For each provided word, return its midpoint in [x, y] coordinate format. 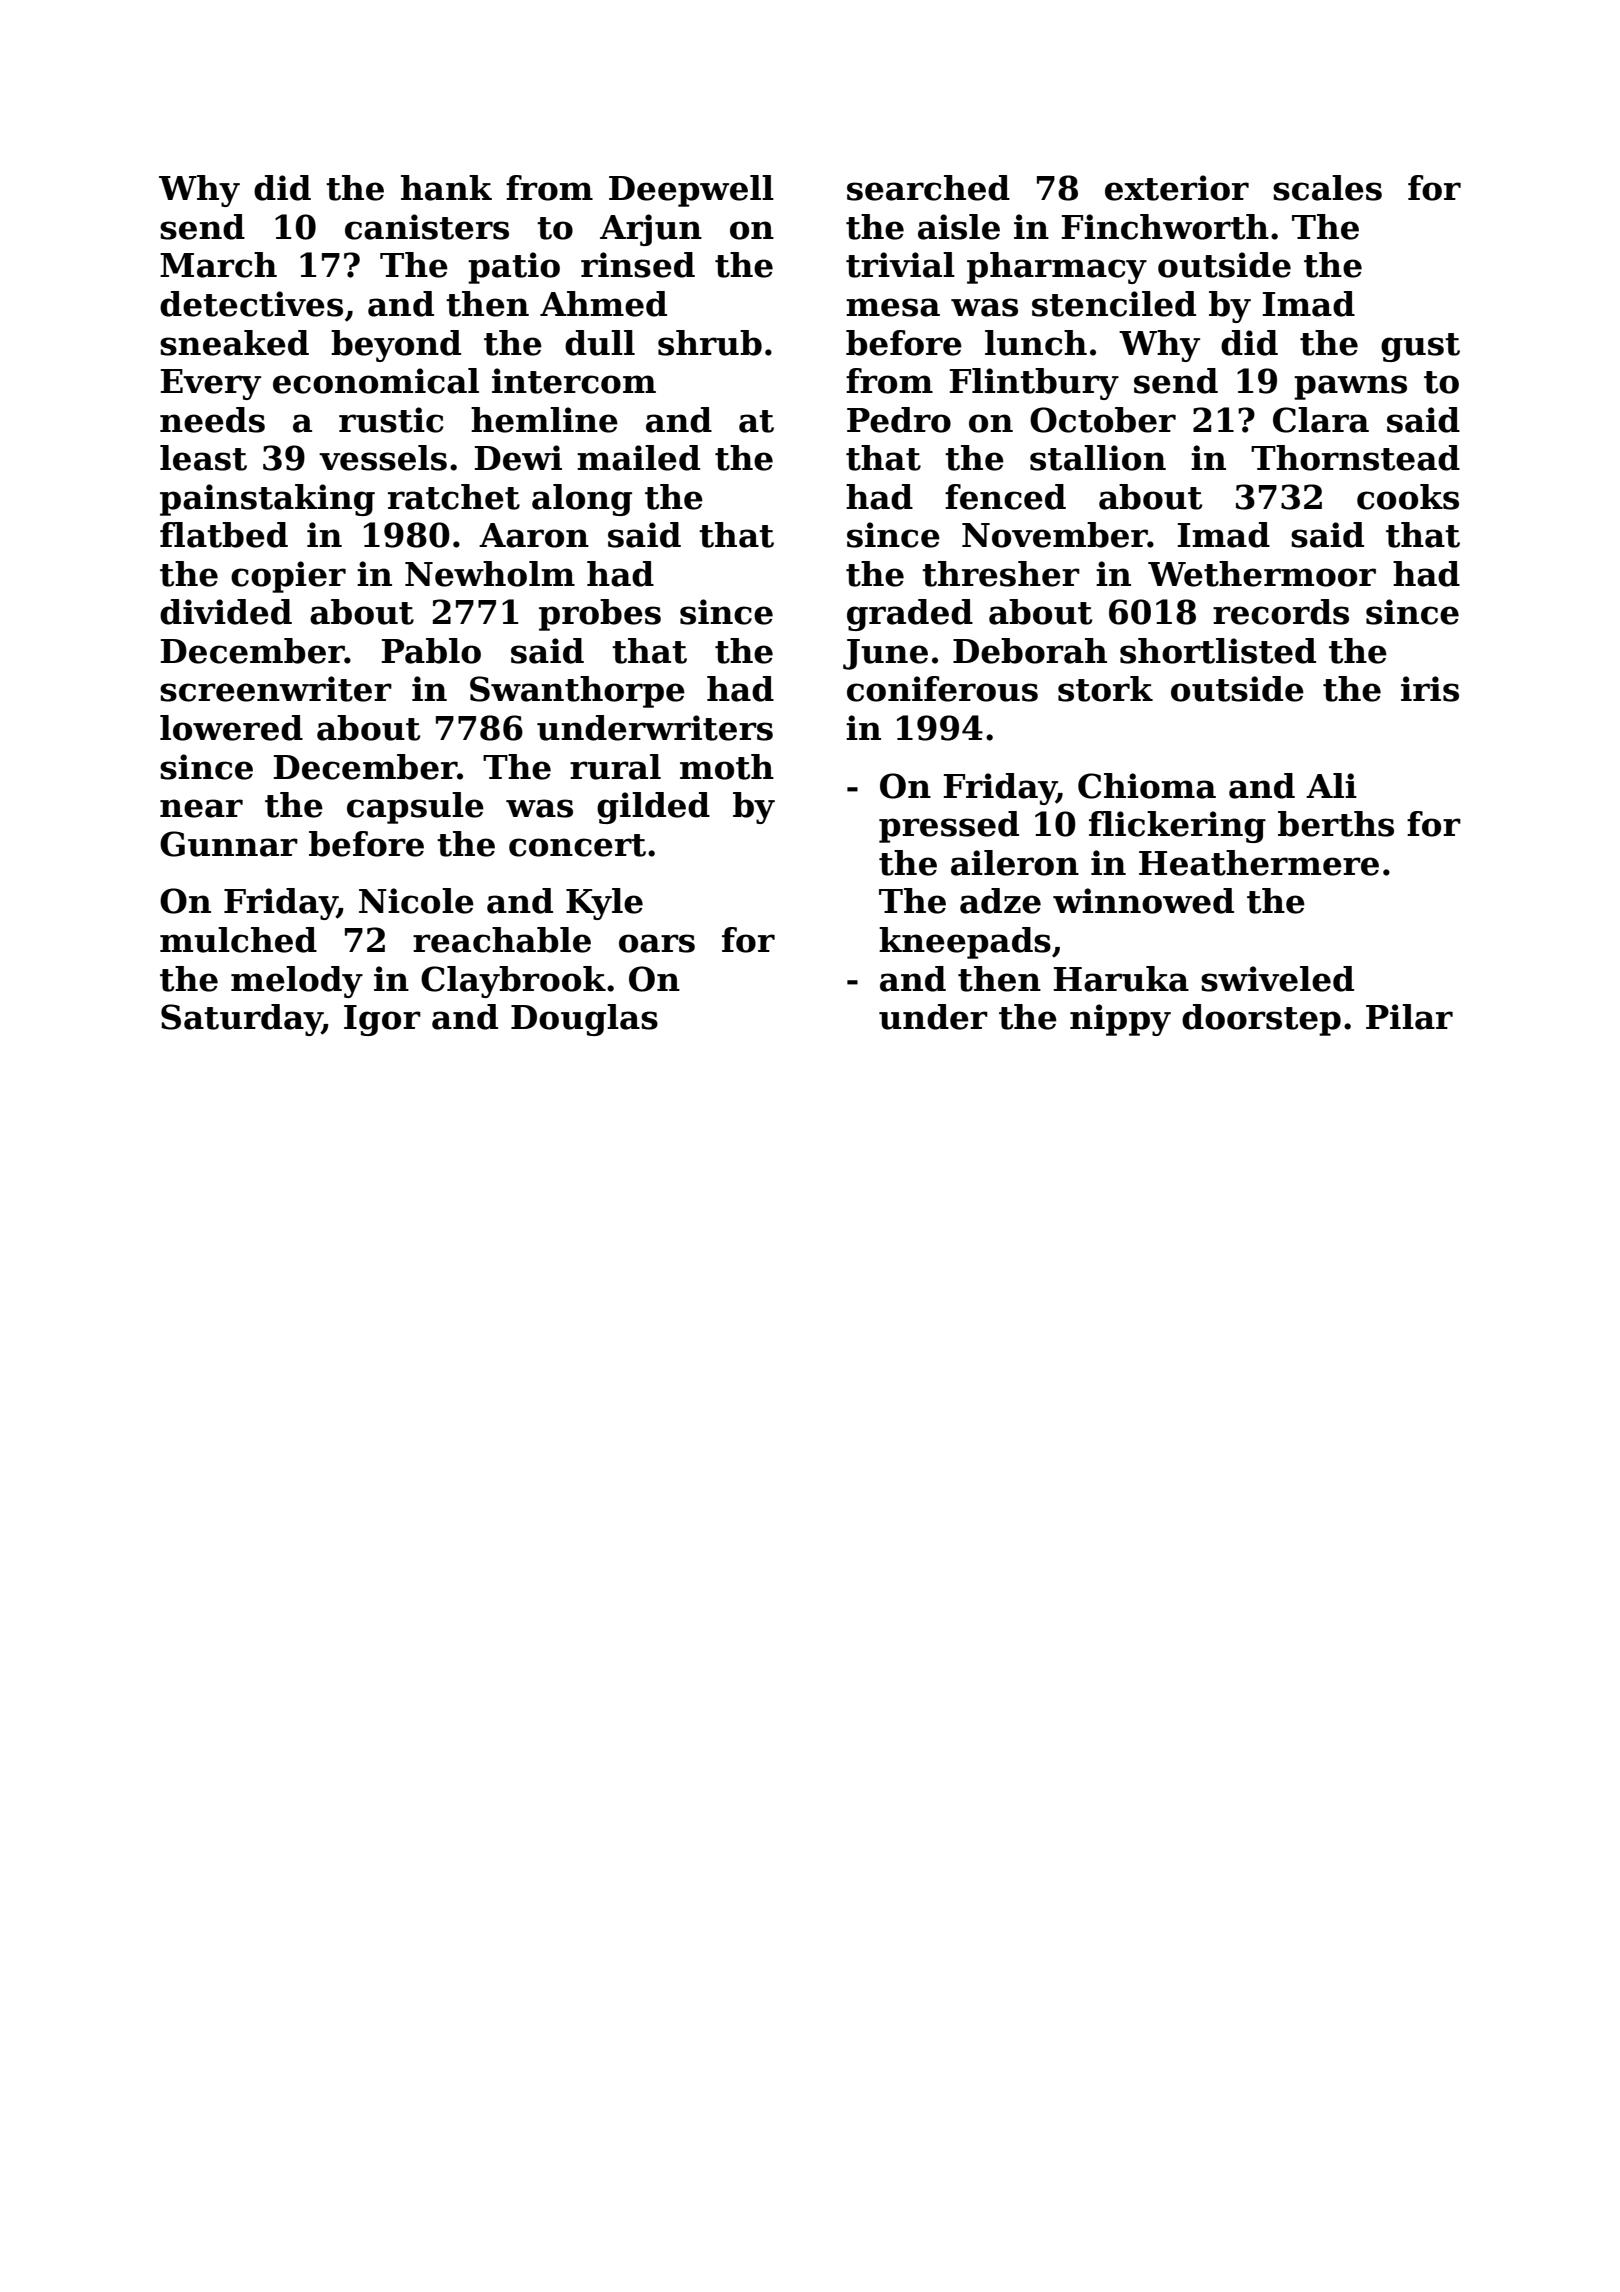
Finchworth [1165, 227]
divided [226, 612]
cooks [1408, 497]
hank [446, 188]
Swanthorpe [577, 692]
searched [928, 188]
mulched [238, 940]
